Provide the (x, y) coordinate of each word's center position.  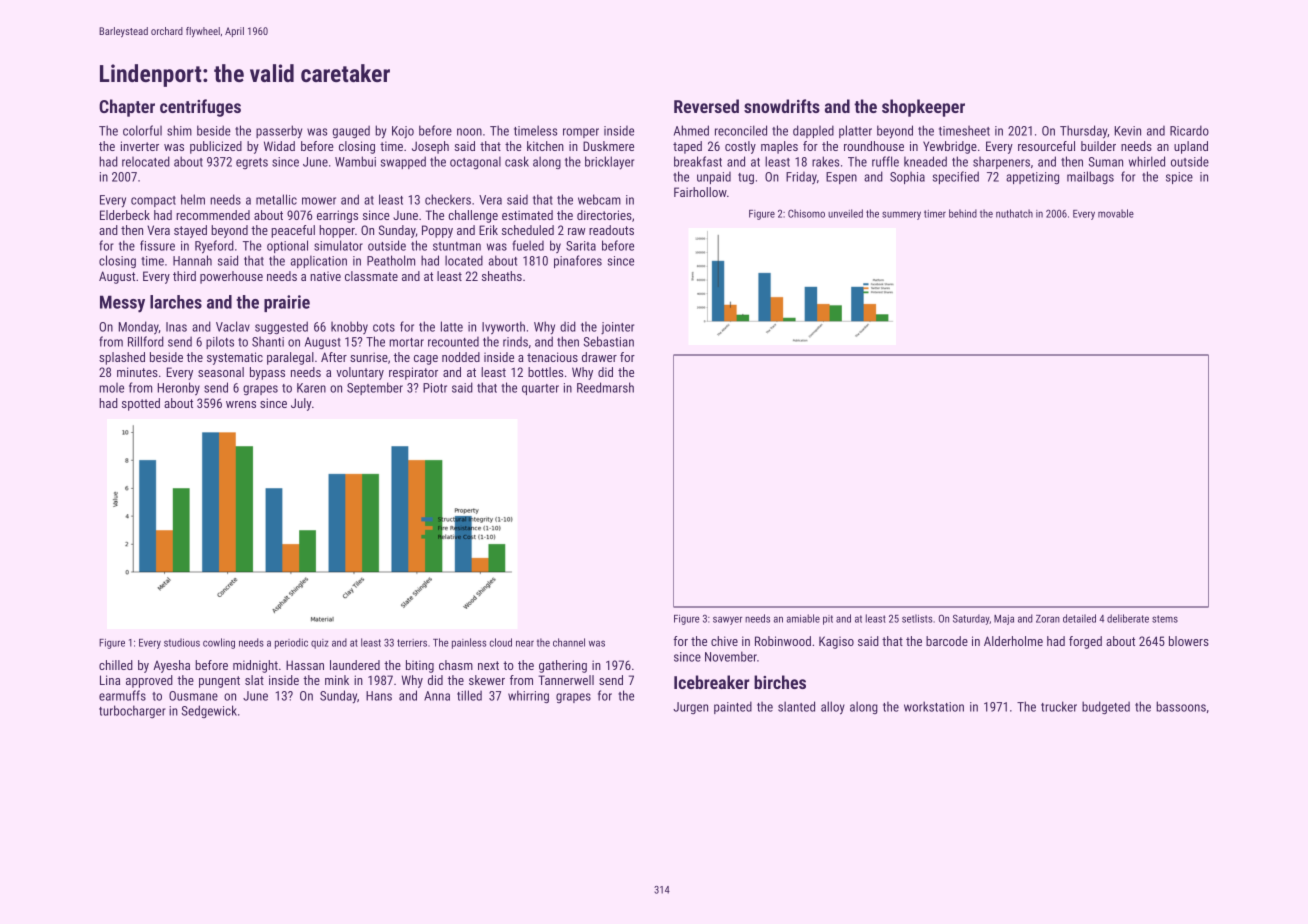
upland (1191, 147)
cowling (219, 643)
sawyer (727, 620)
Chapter (127, 108)
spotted (141, 404)
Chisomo (806, 213)
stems (1165, 619)
